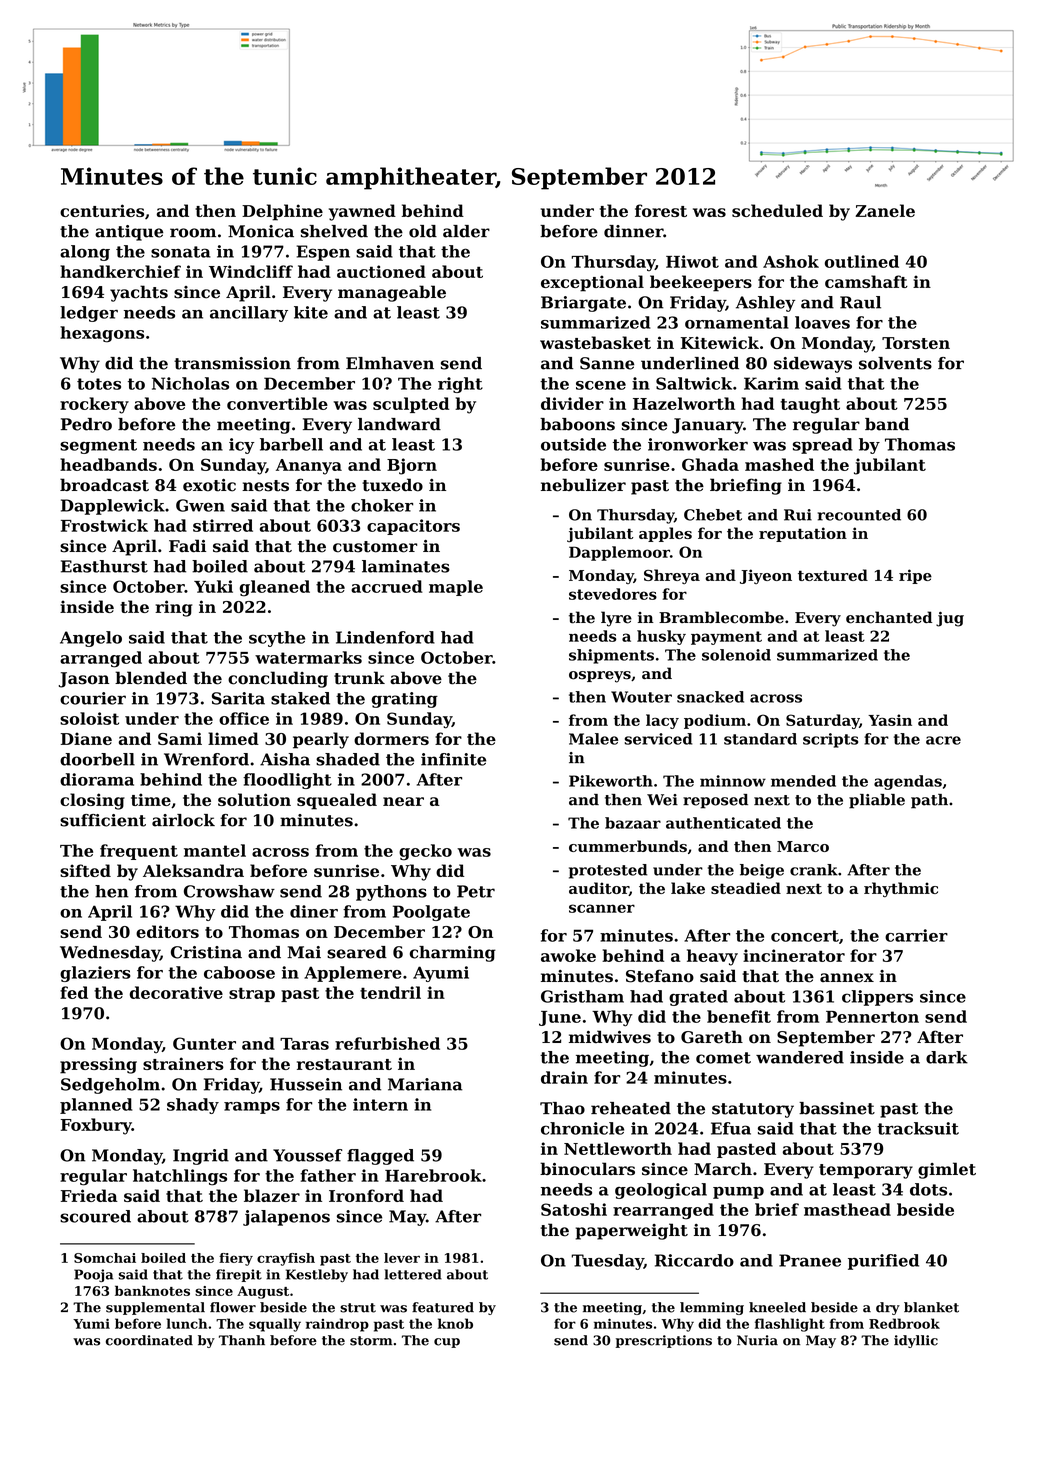 This screenshot has width=1038, height=1474. I want to click on incinerator, so click(794, 955).
